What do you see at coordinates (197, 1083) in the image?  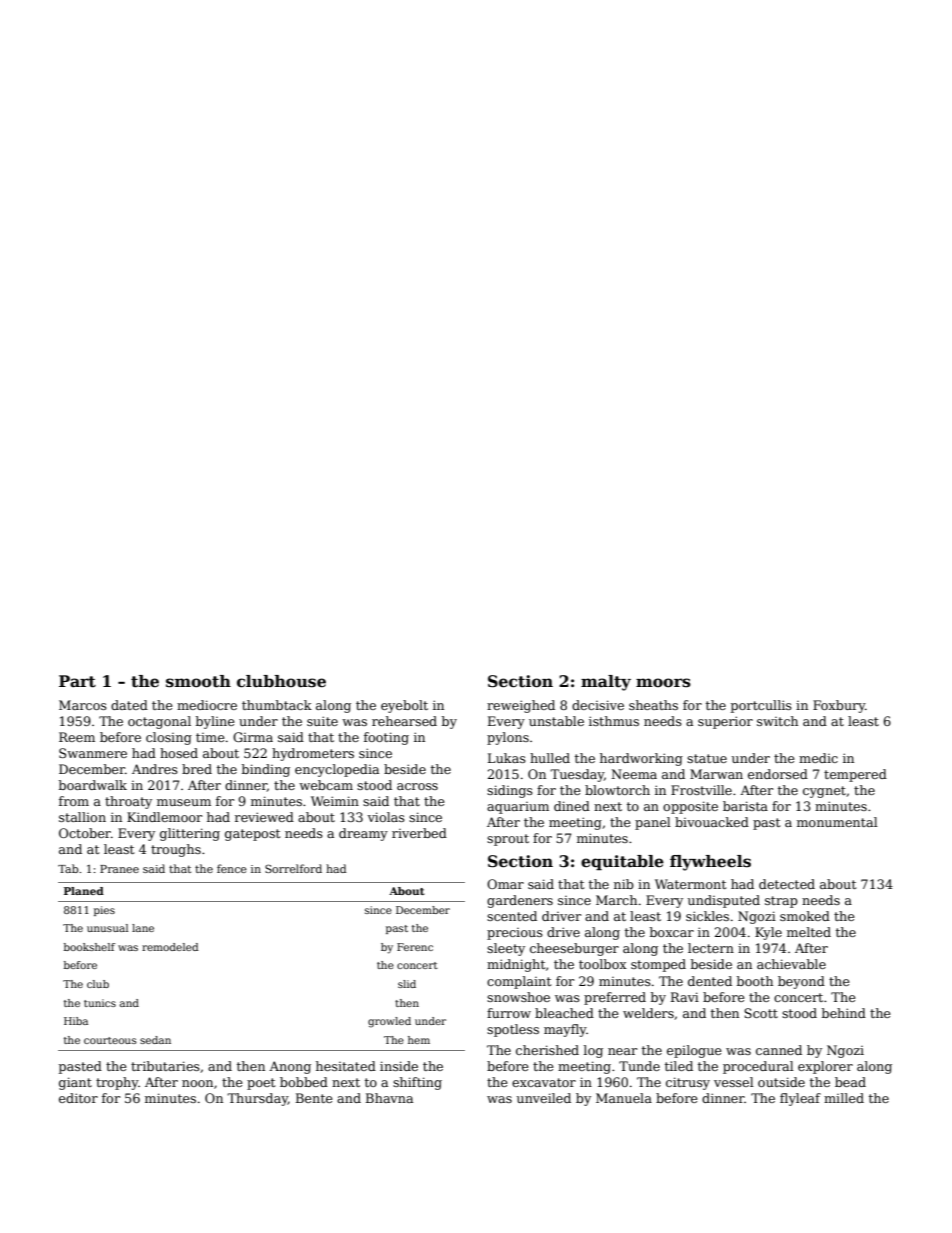 I see `noon` at bounding box center [197, 1083].
